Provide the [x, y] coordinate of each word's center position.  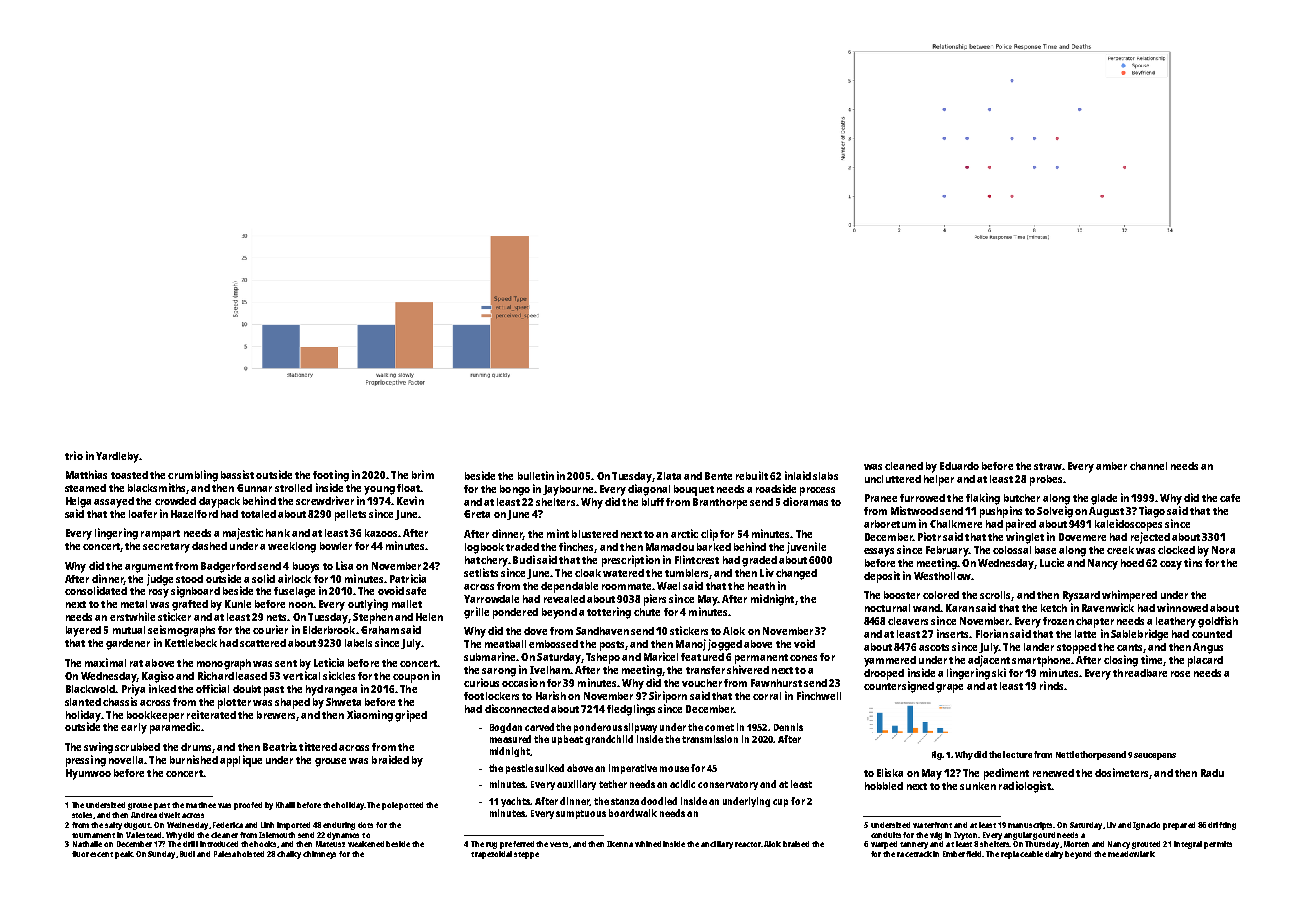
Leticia [329, 662]
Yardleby [117, 457]
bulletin [536, 475]
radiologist [1025, 787]
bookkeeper [155, 716]
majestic [243, 534]
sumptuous [581, 814]
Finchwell [819, 695]
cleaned [904, 466]
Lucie [1052, 562]
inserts [953, 633]
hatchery [486, 561]
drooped [884, 674]
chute [647, 612]
